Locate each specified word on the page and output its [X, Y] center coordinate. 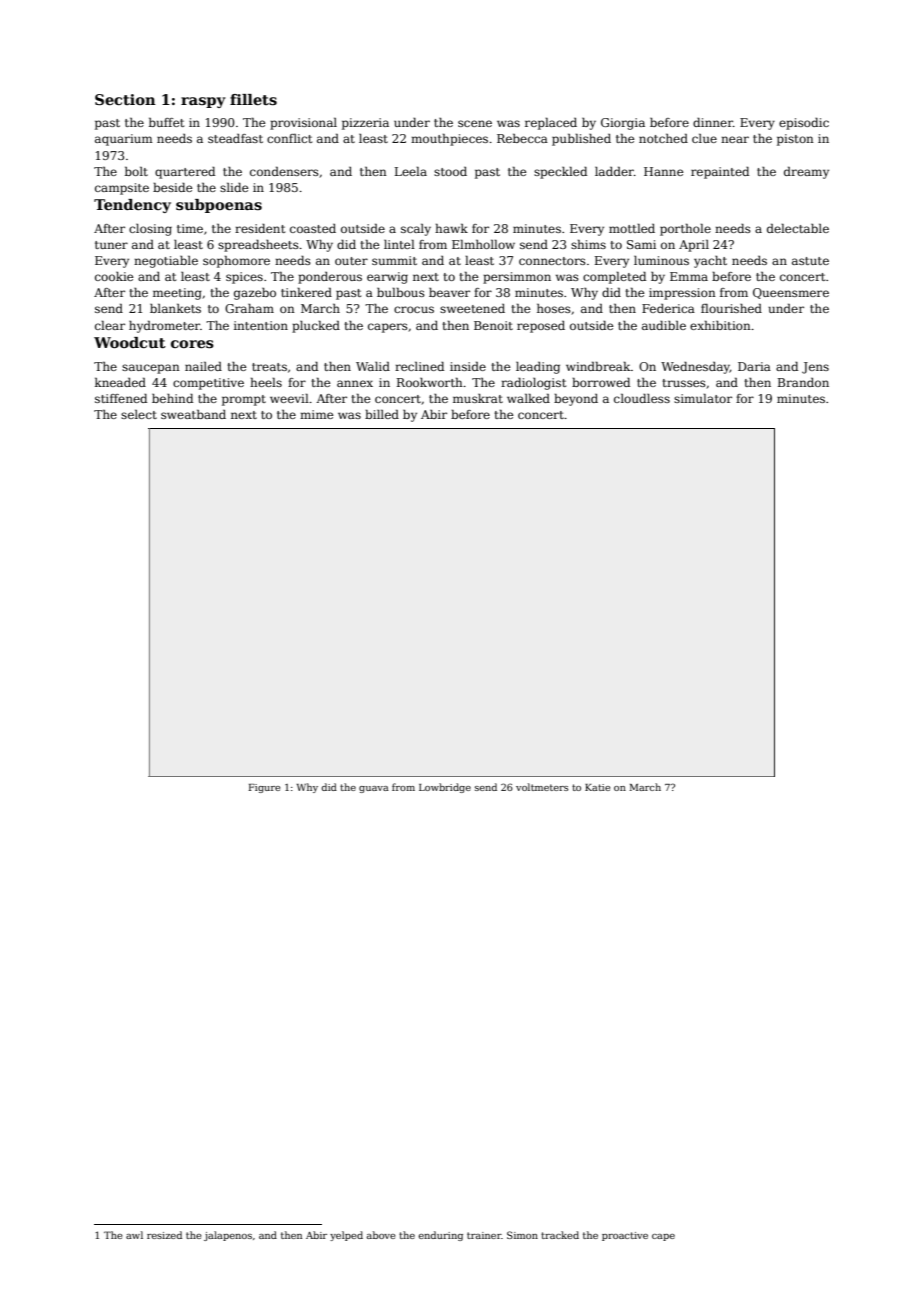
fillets [253, 99]
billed [382, 414]
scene [475, 123]
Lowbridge [445, 788]
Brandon [803, 382]
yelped [346, 1236]
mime [316, 414]
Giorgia [623, 124]
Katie [597, 787]
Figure [264, 788]
